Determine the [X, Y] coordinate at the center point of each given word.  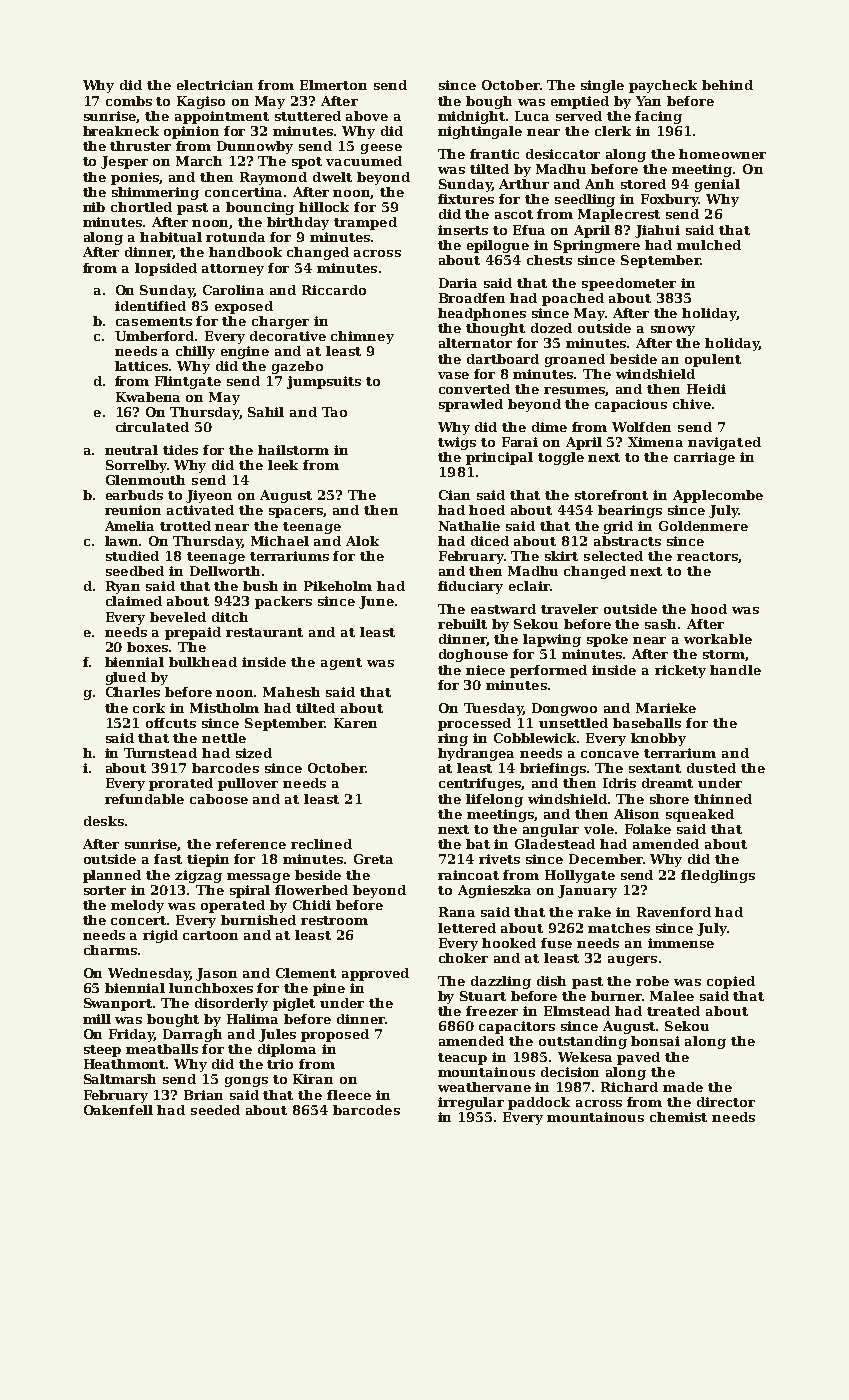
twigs [457, 443]
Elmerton [333, 85]
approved [375, 974]
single [602, 86]
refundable [144, 799]
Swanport [118, 1004]
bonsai [655, 1041]
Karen [355, 723]
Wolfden [641, 427]
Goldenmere [703, 526]
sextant [655, 768]
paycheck [663, 86]
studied [132, 556]
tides [180, 450]
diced [490, 541]
